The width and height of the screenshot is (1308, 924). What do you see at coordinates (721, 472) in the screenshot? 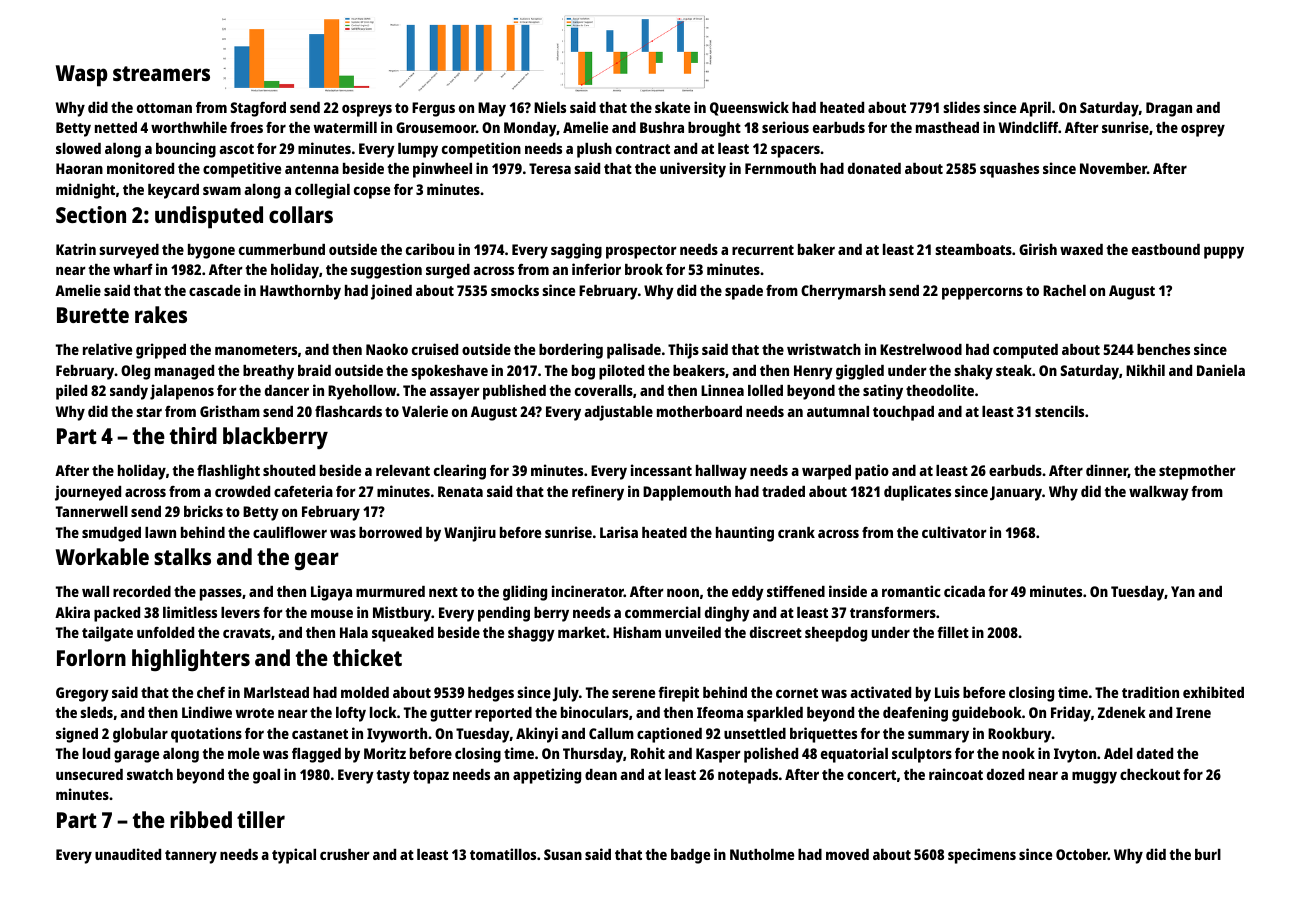
I see `hallway` at bounding box center [721, 472].
